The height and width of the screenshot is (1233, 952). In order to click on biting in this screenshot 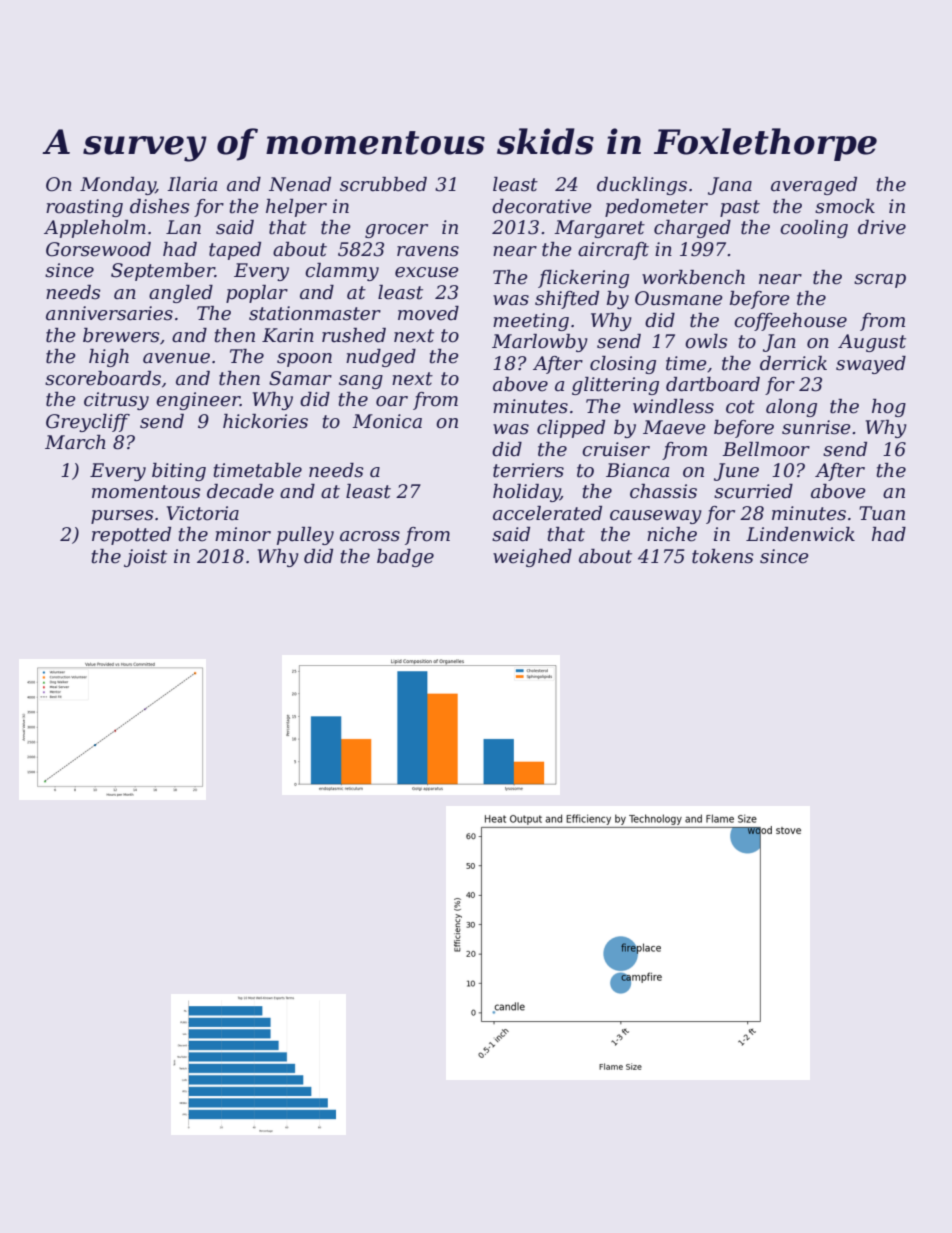, I will do `click(179, 472)`.
